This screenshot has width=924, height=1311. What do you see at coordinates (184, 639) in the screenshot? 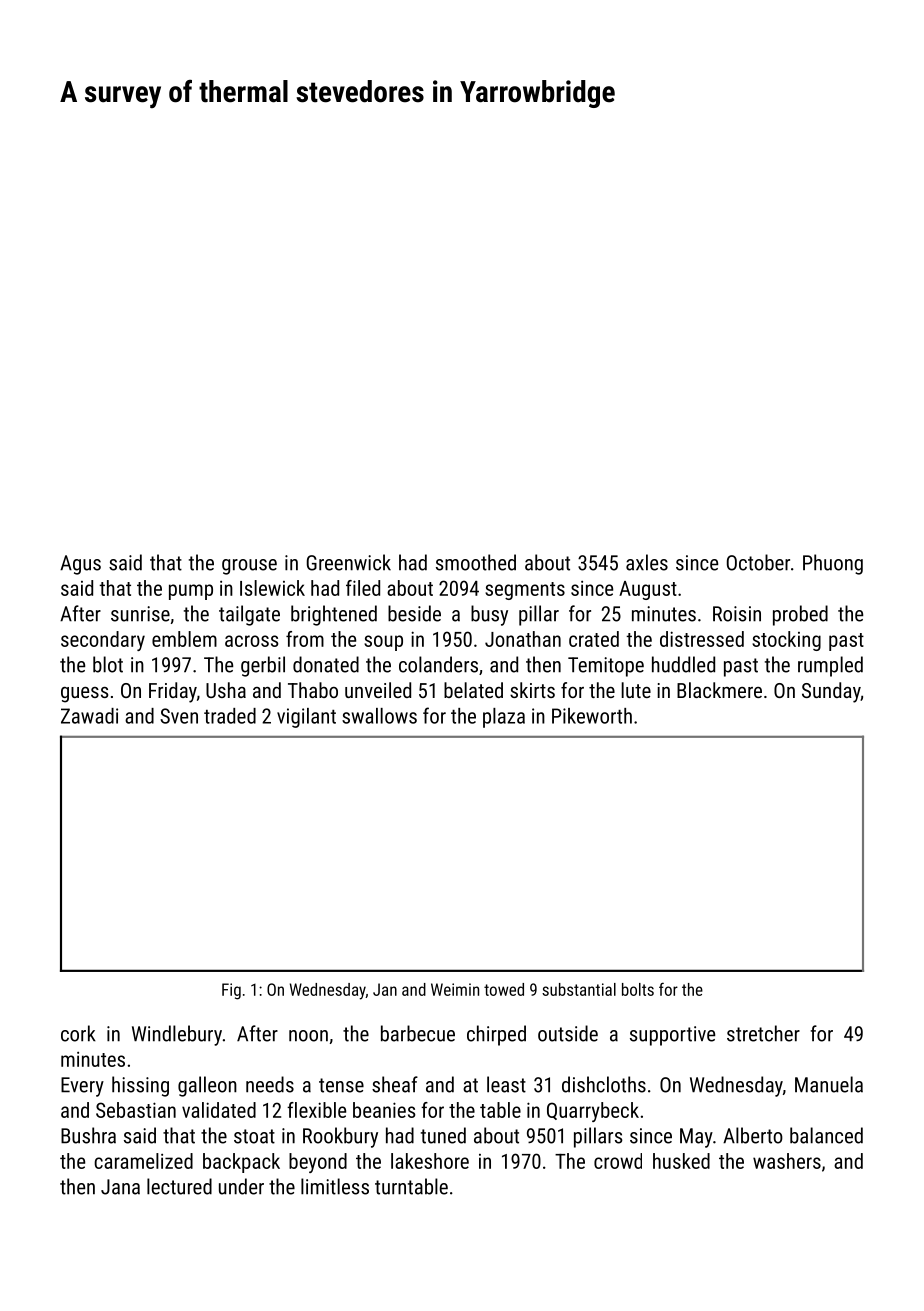
I see `emblem` at bounding box center [184, 639].
